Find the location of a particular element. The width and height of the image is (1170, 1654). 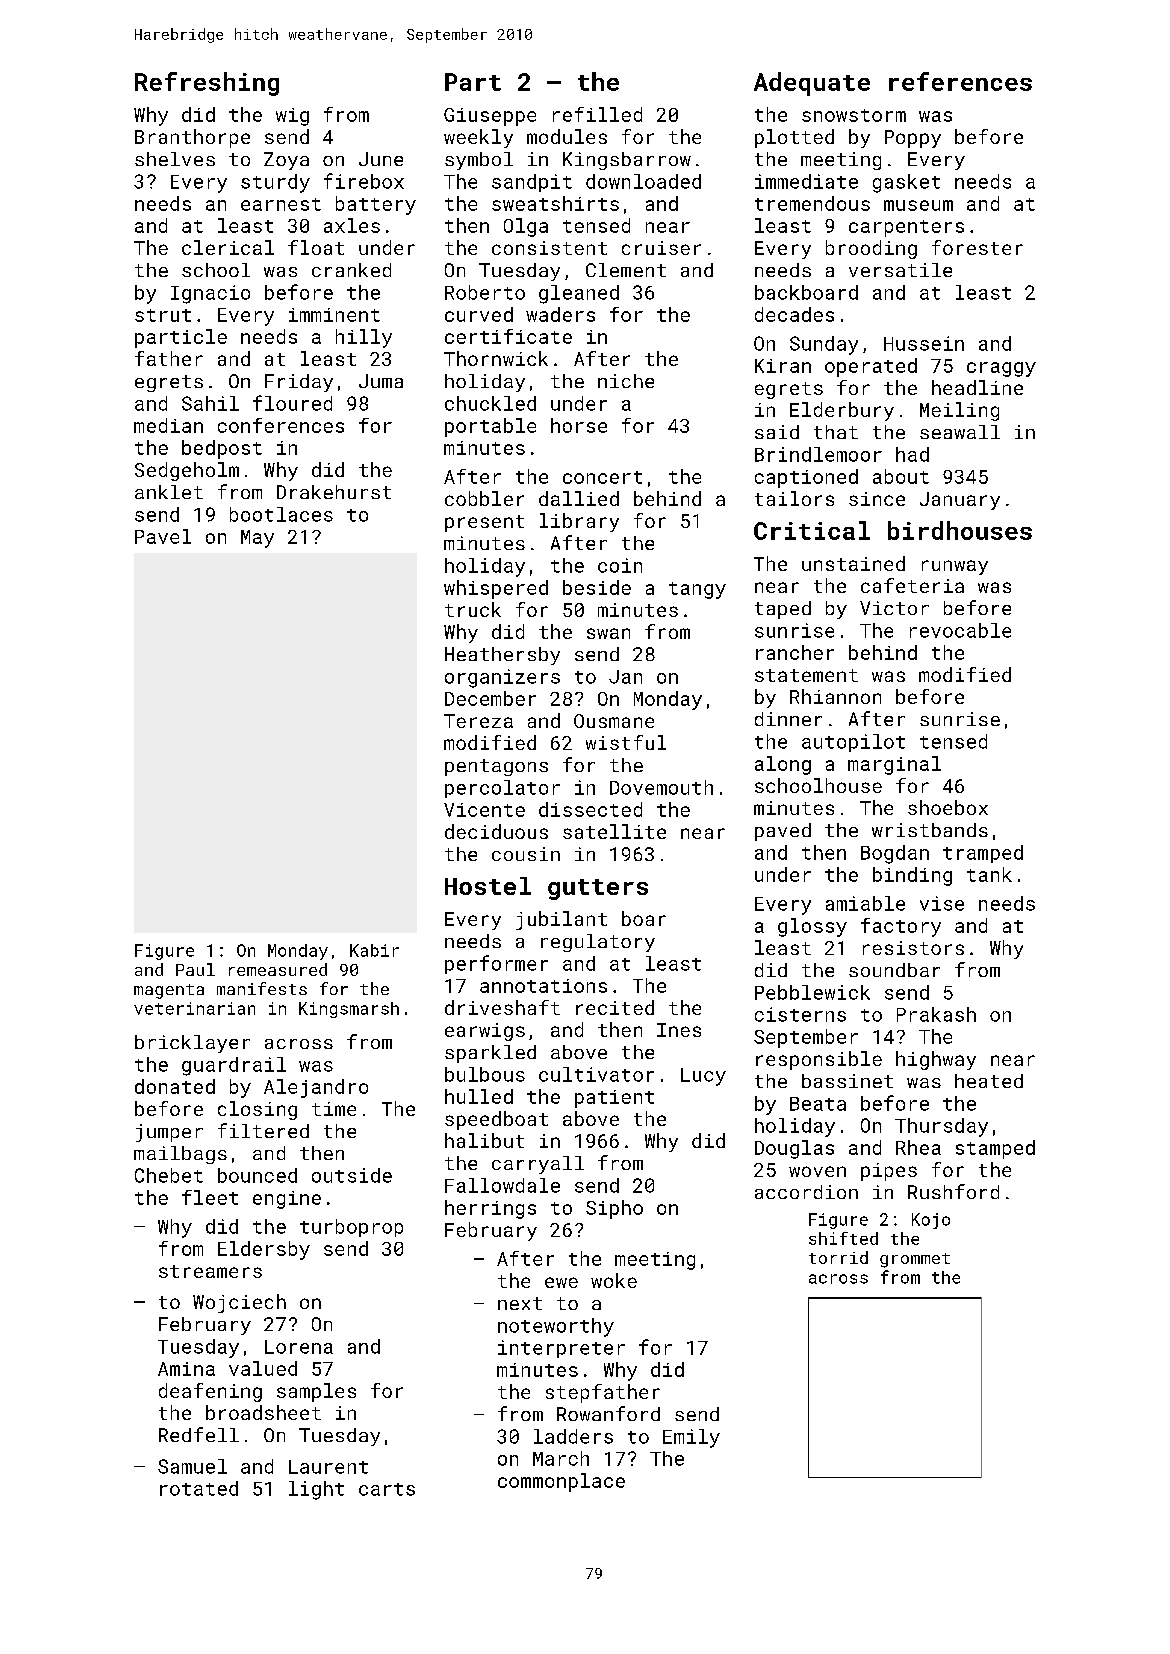

tank is located at coordinates (989, 874).
